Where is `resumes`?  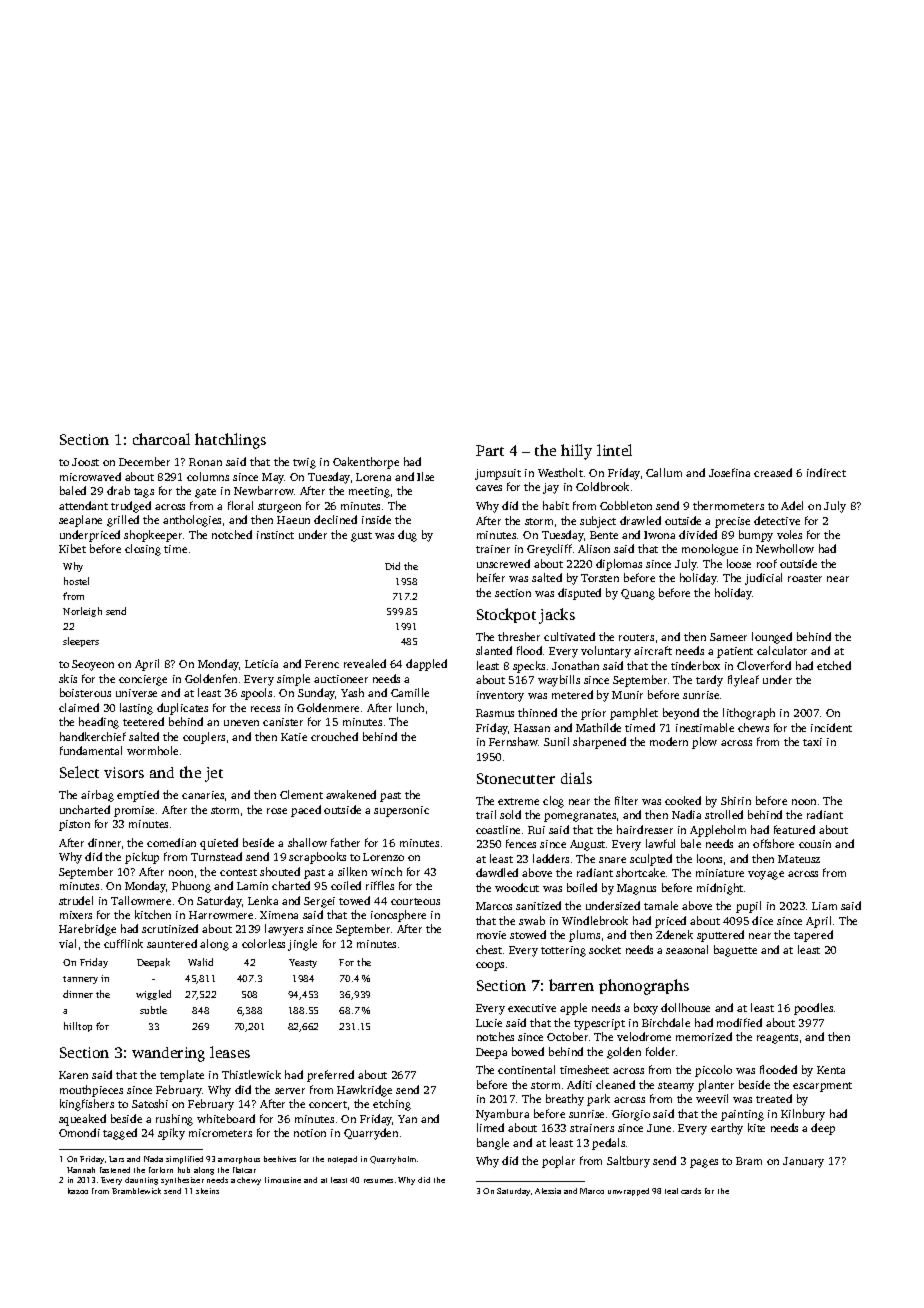
resumes is located at coordinates (378, 1181).
